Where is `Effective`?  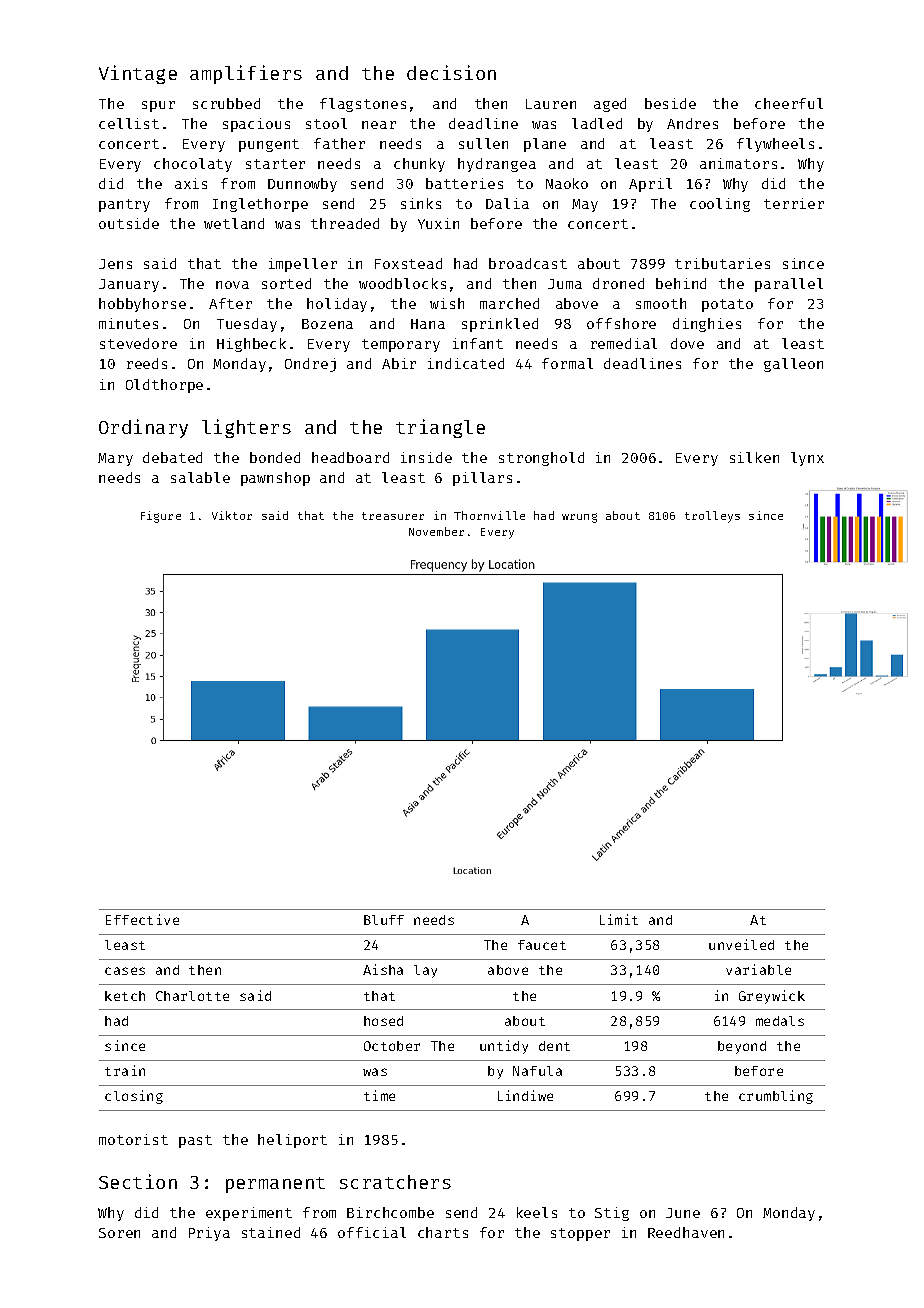 Effective is located at coordinates (142, 919).
